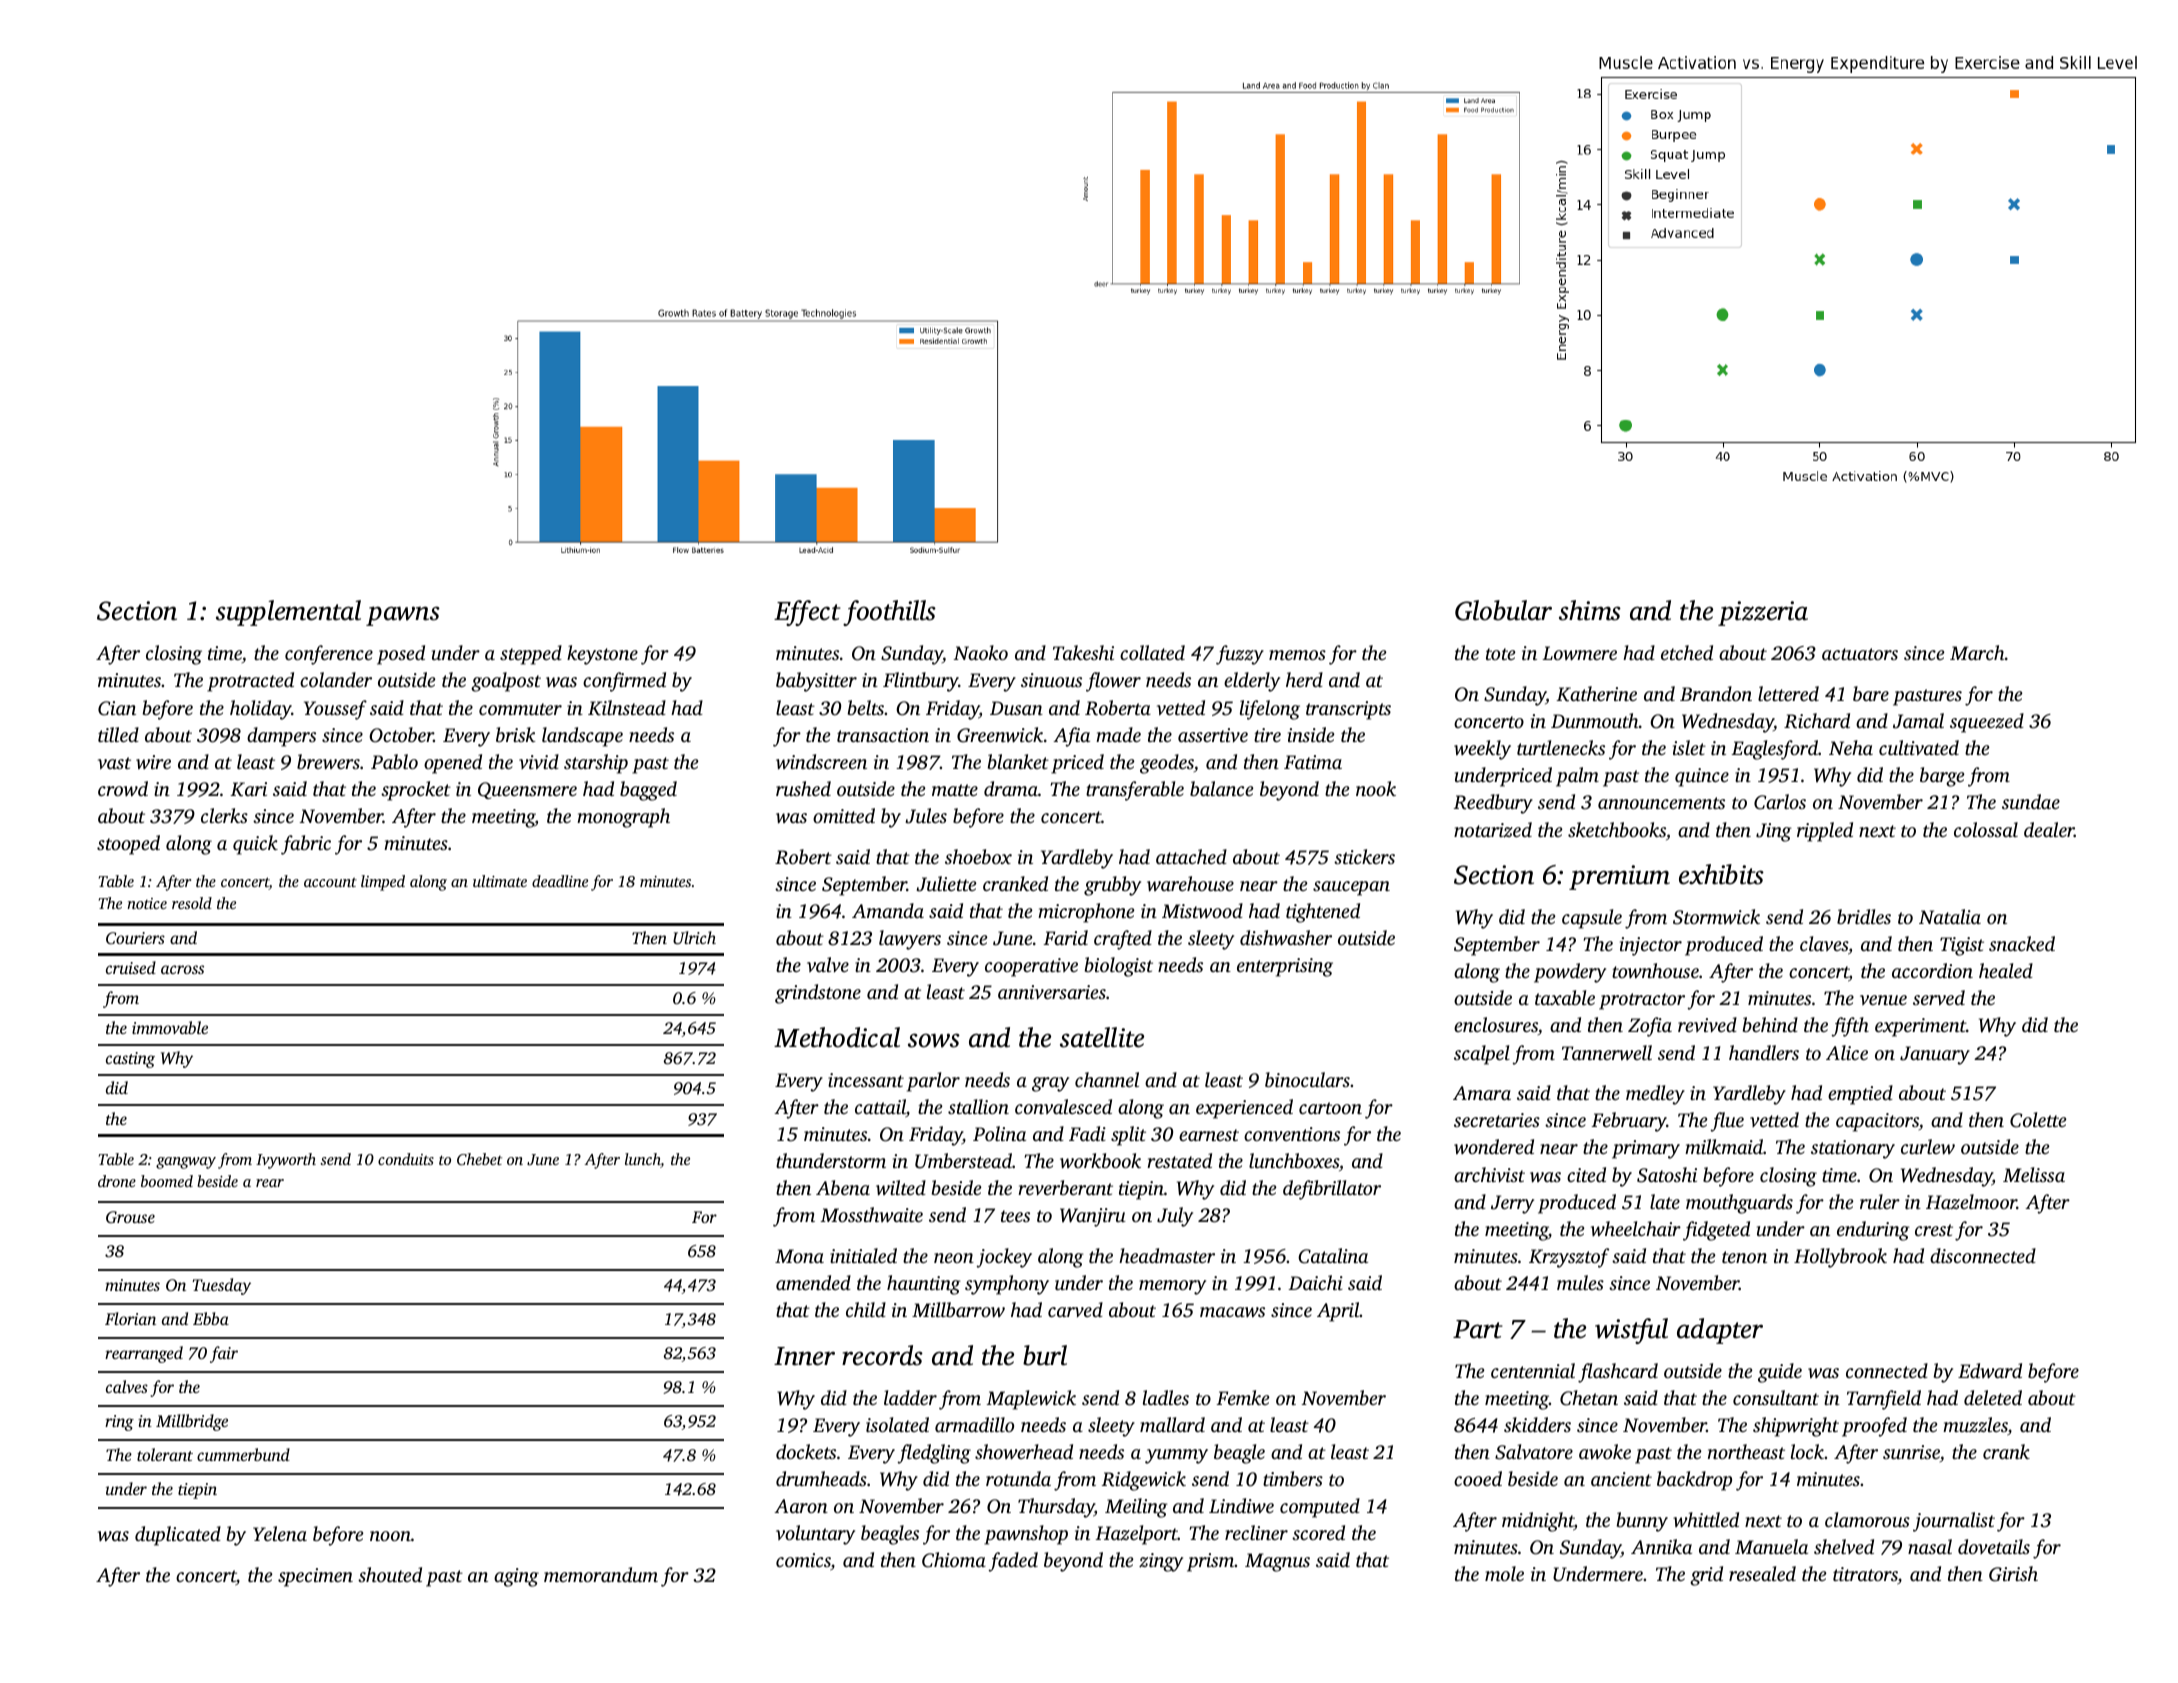  What do you see at coordinates (1179, 1160) in the screenshot?
I see `restated` at bounding box center [1179, 1160].
